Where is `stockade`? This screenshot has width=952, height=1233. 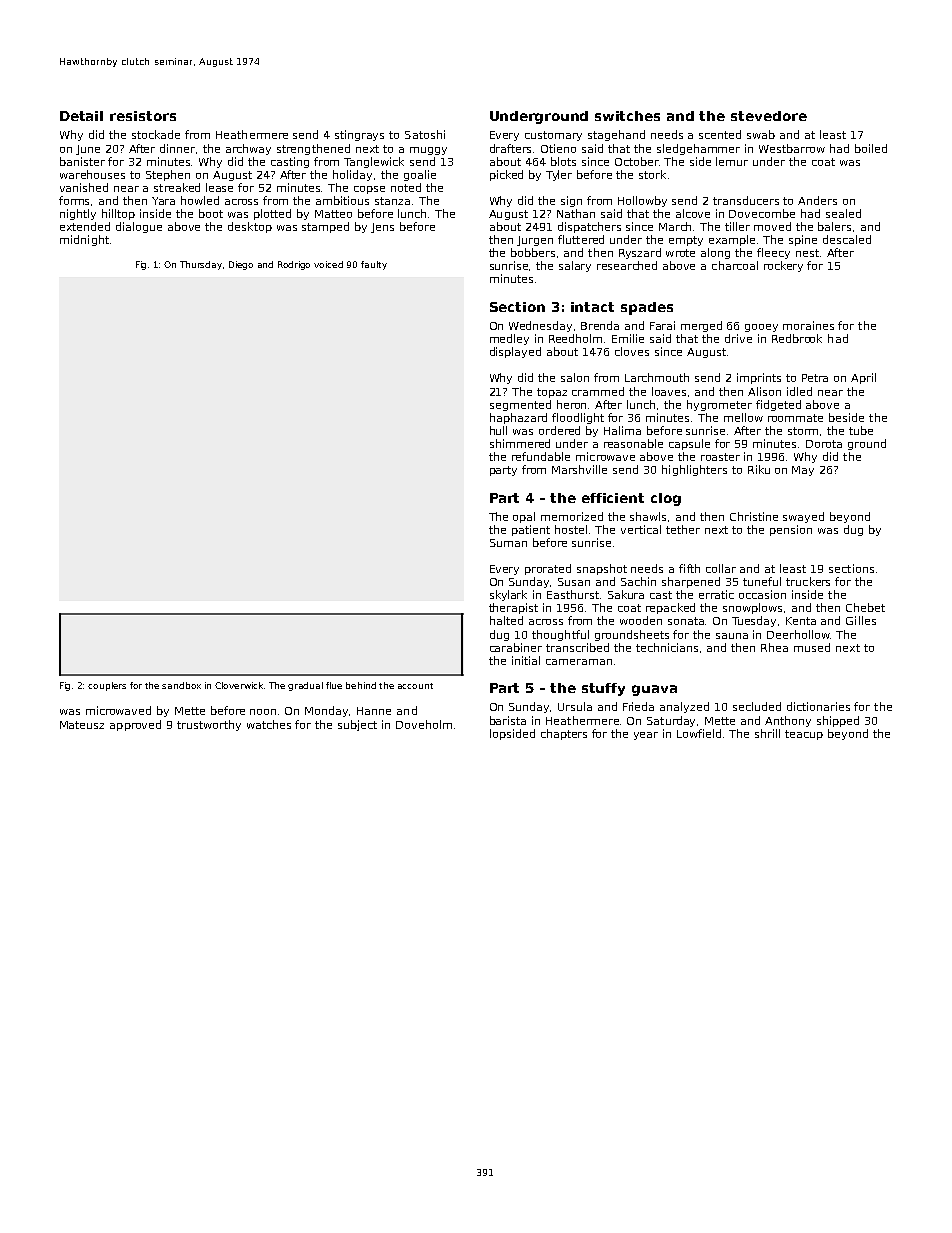 stockade is located at coordinates (156, 134).
